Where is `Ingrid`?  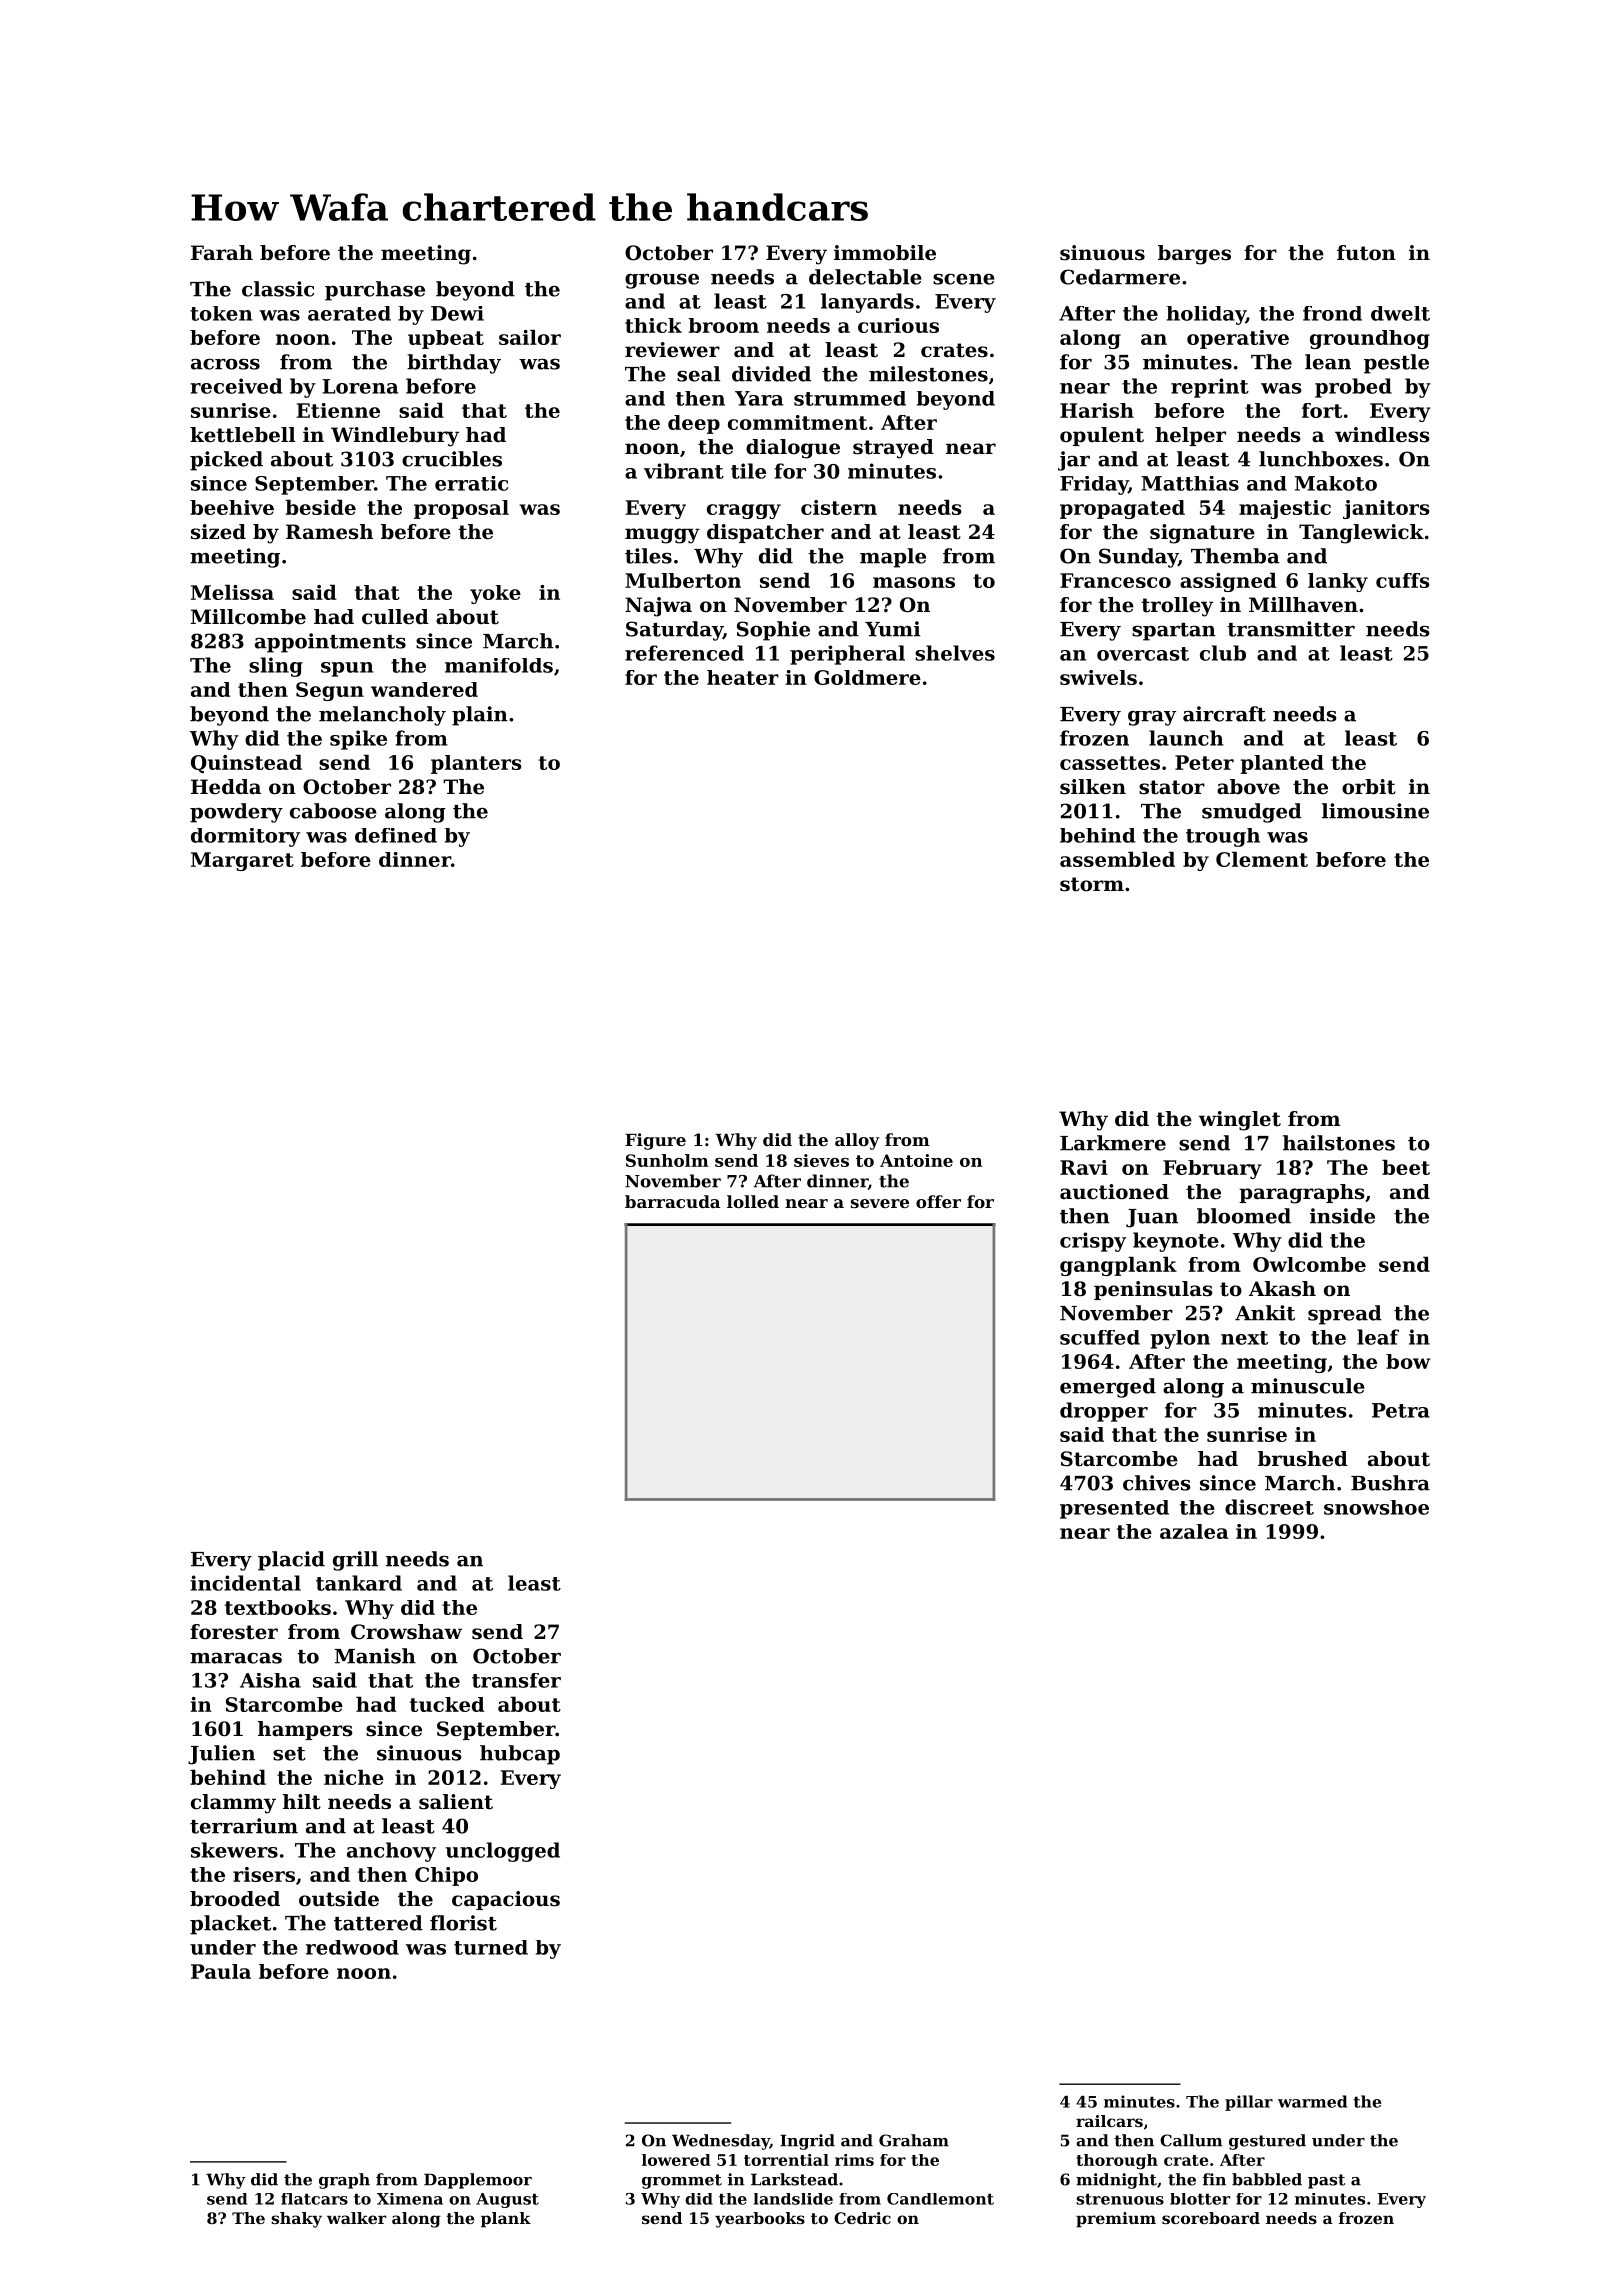
Ingrid is located at coordinates (807, 2142).
